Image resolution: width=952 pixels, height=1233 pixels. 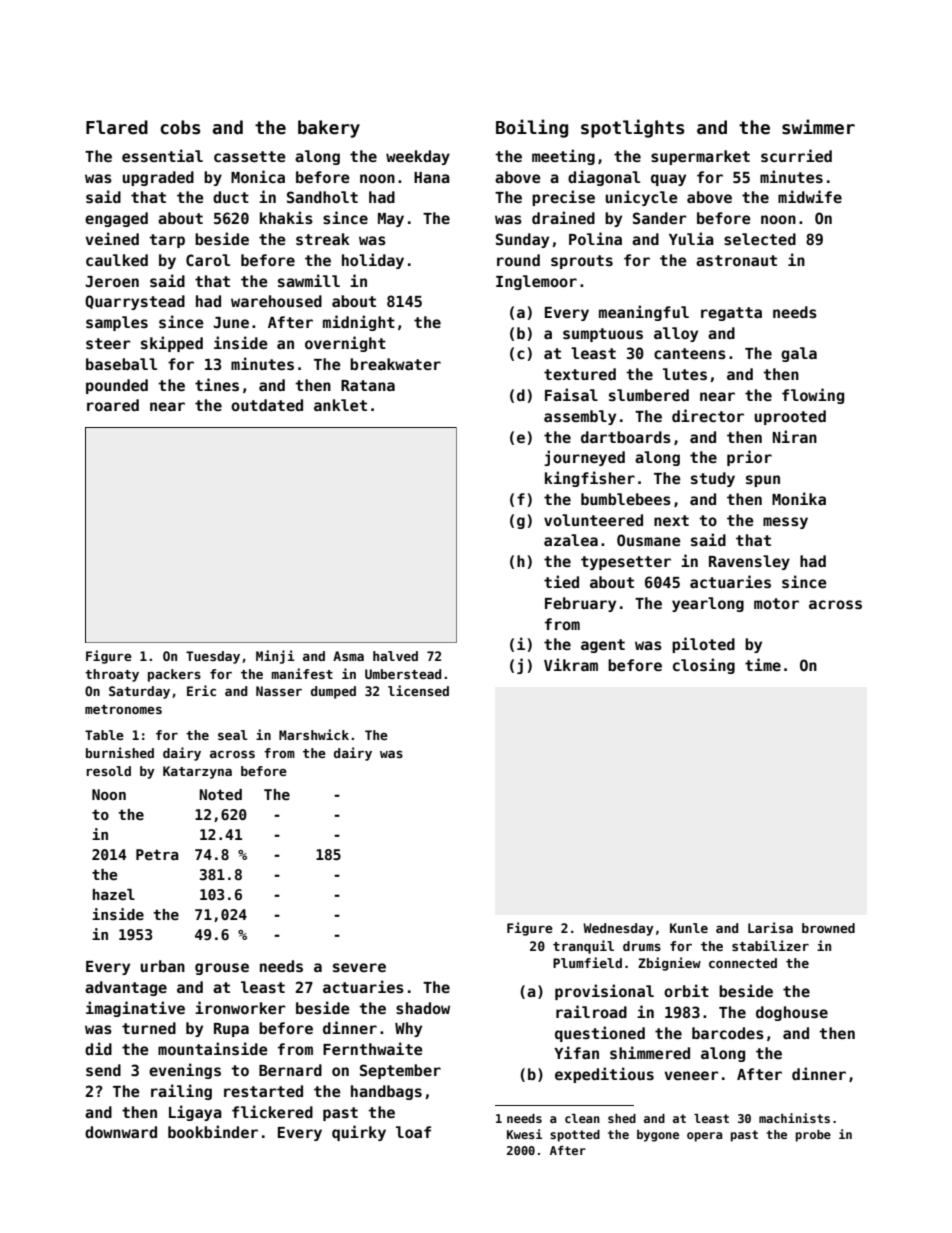 What do you see at coordinates (776, 603) in the screenshot?
I see `motor` at bounding box center [776, 603].
